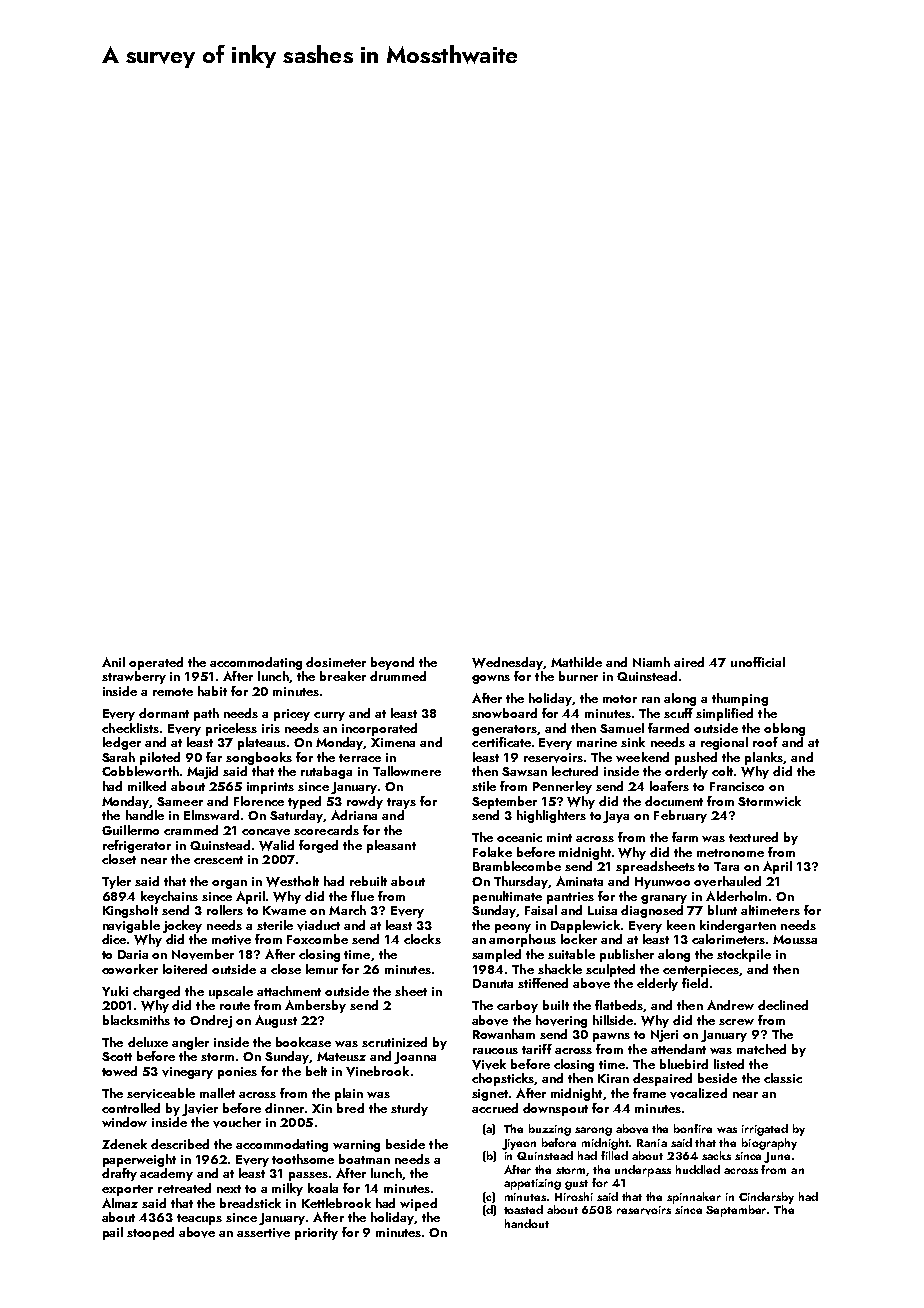 This page has width=924, height=1308. What do you see at coordinates (415, 1058) in the page?
I see `Joanna` at bounding box center [415, 1058].
